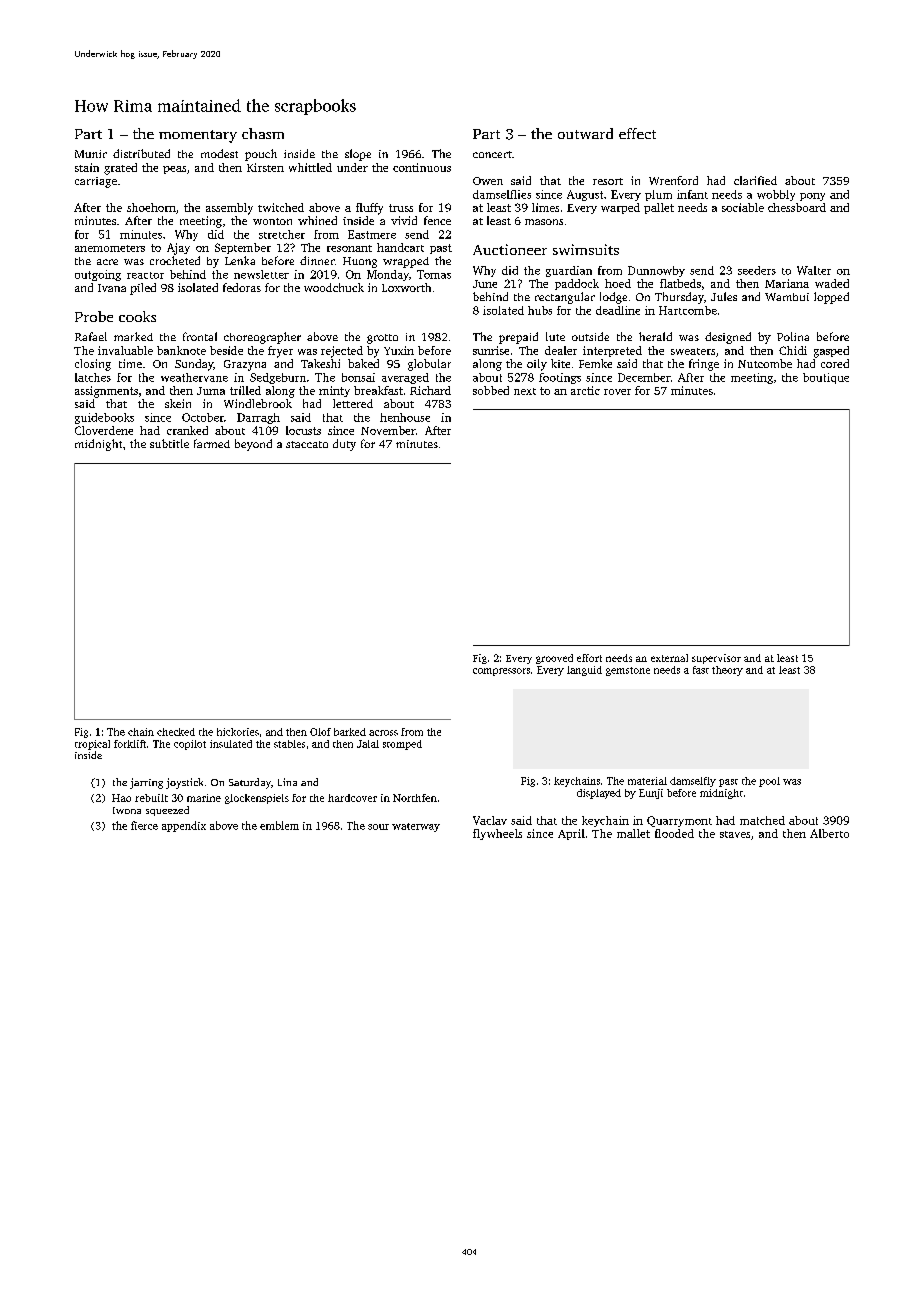 The image size is (924, 1308). What do you see at coordinates (585, 133) in the image?
I see `outward` at bounding box center [585, 133].
